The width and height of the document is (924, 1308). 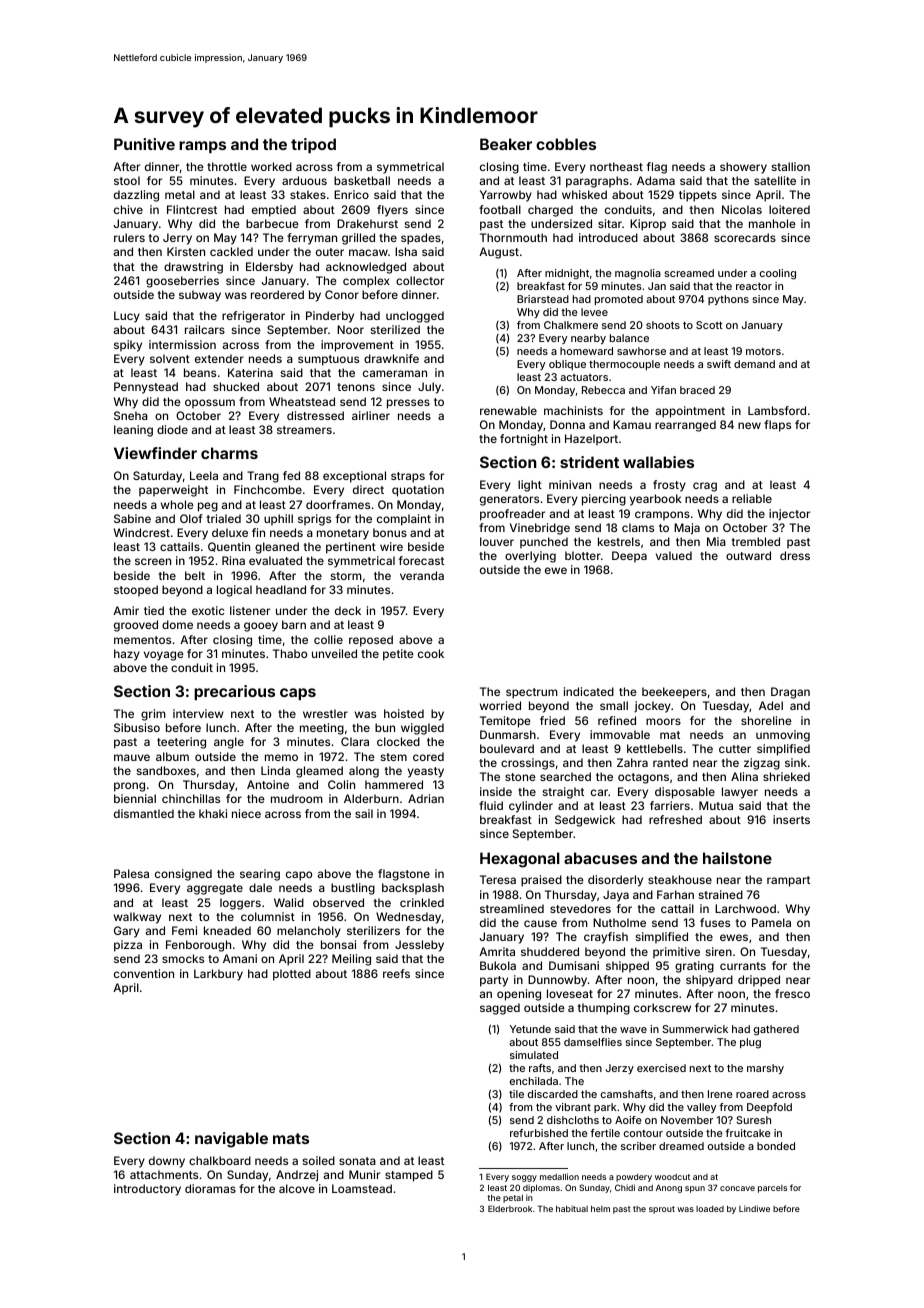 What do you see at coordinates (524, 440) in the document?
I see `fortnight` at bounding box center [524, 440].
